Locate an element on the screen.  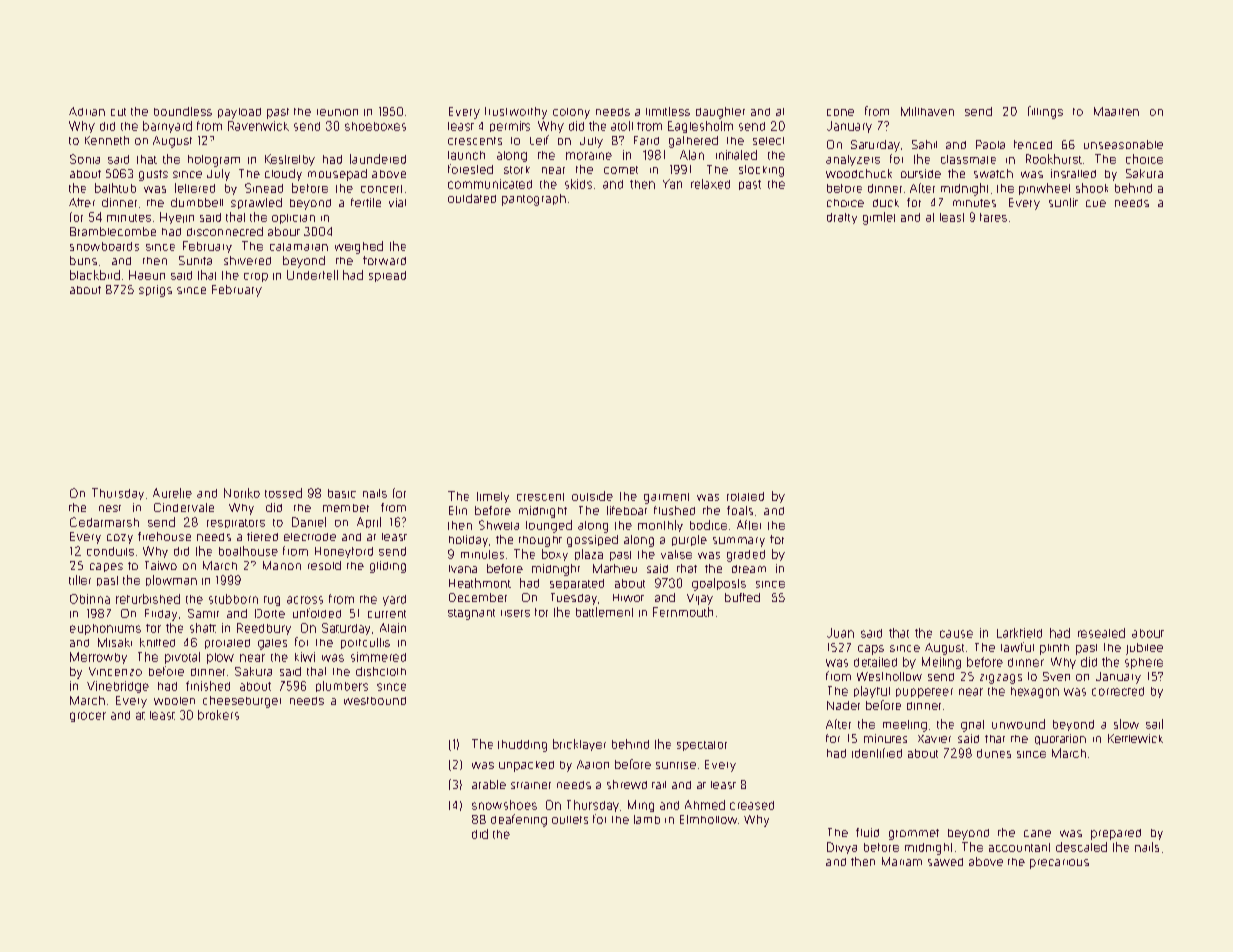
Aurelie is located at coordinates (172, 493).
